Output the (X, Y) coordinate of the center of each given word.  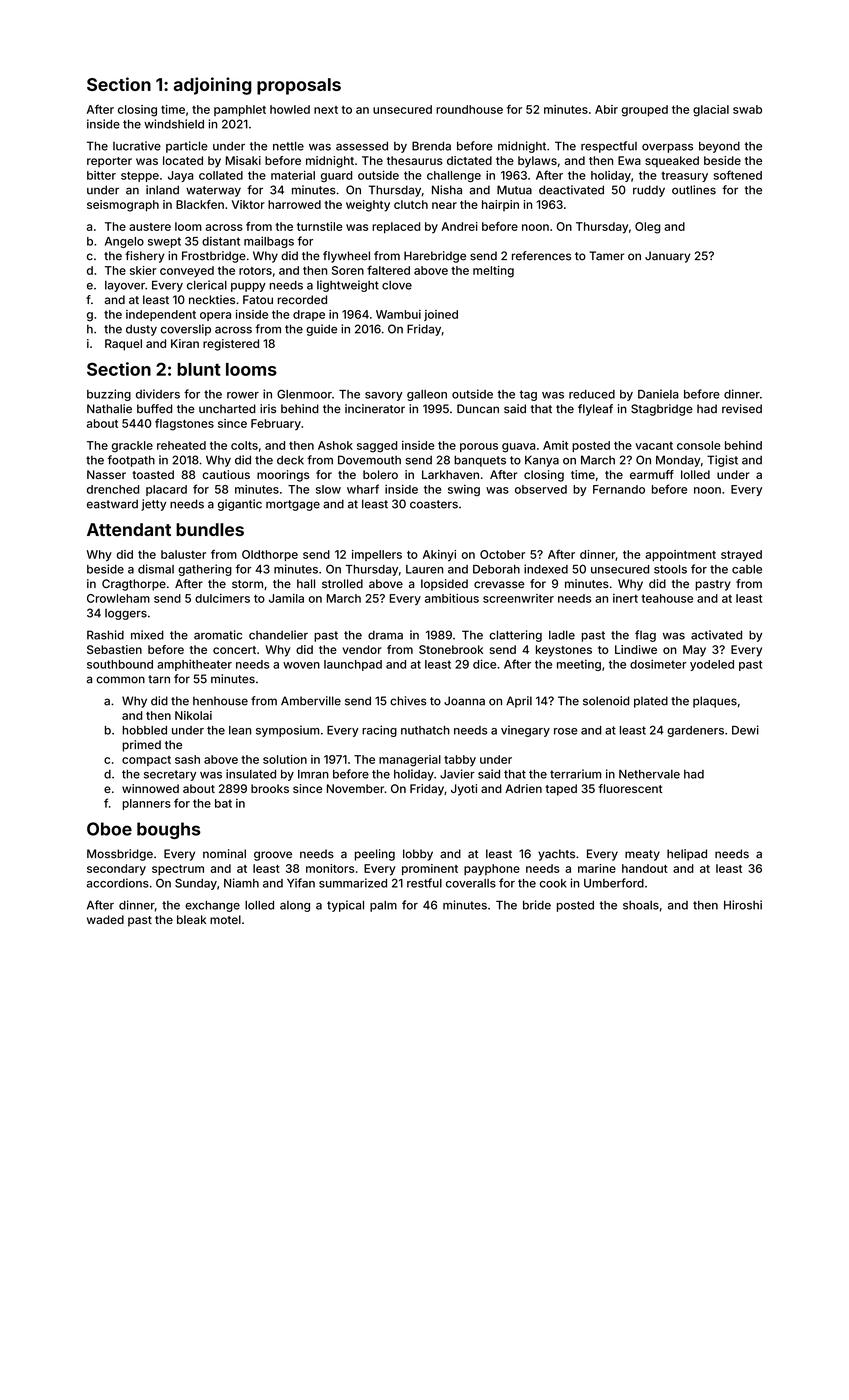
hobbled (144, 730)
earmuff (652, 474)
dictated (469, 160)
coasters (434, 504)
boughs (169, 830)
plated (651, 702)
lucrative (137, 146)
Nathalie (109, 409)
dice (484, 664)
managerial (410, 761)
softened (738, 175)
